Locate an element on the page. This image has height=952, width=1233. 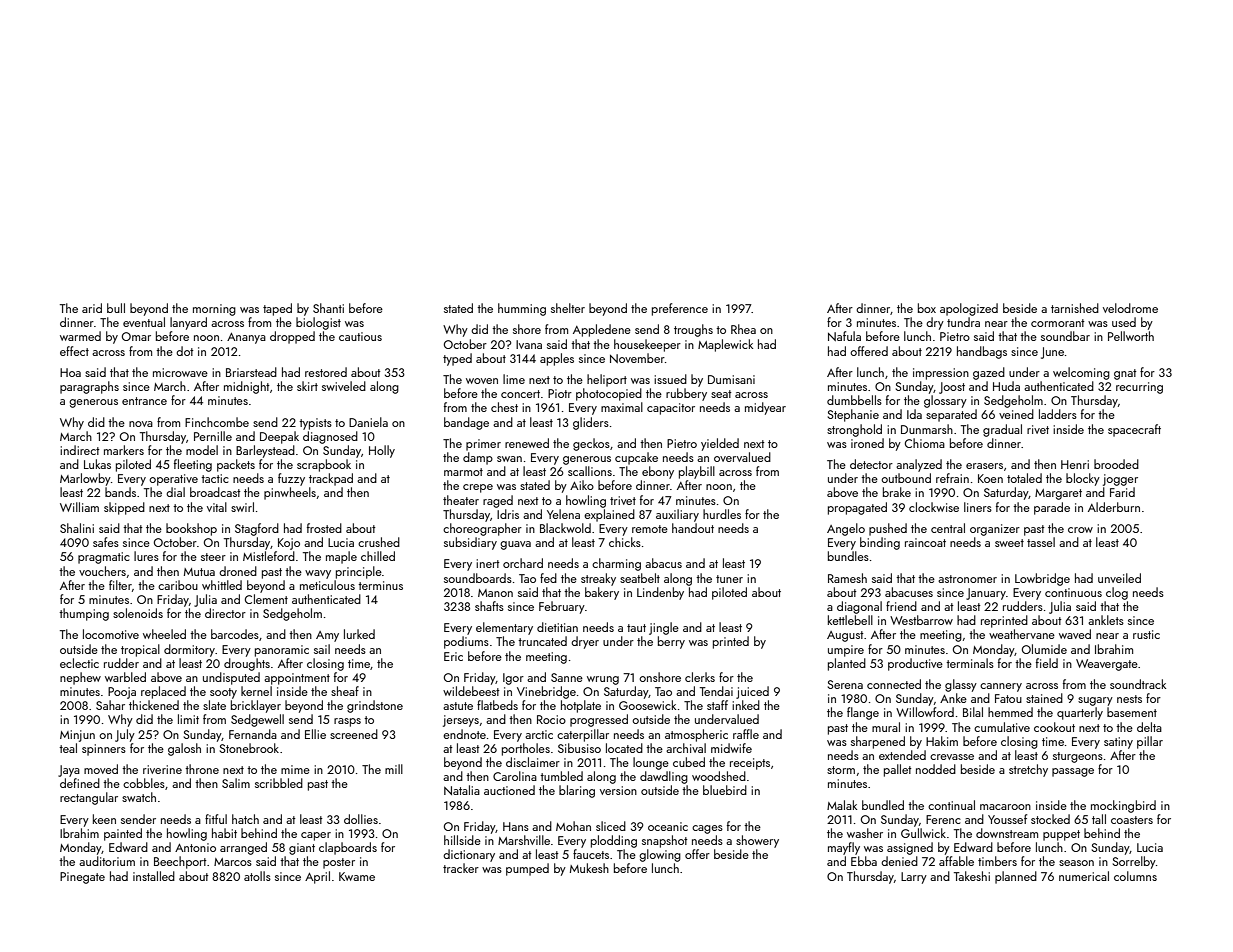
caribou is located at coordinates (178, 585).
